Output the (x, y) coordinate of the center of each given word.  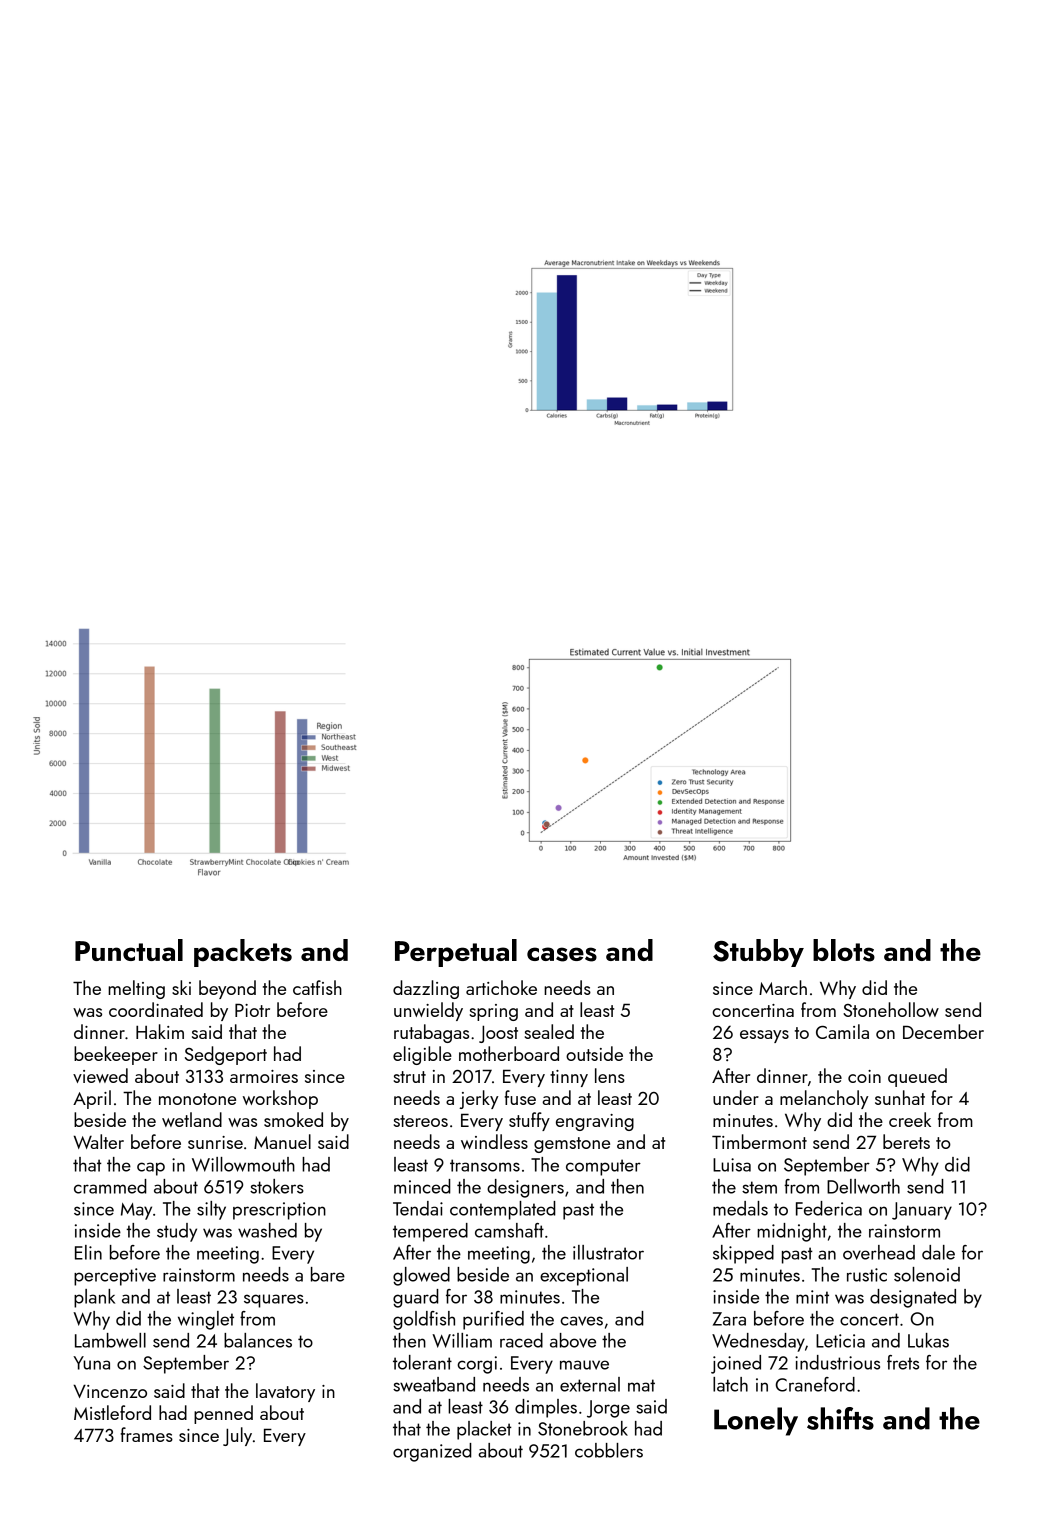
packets (243, 953)
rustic (867, 1275)
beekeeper (116, 1055)
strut (410, 1077)
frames (147, 1434)
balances (258, 1340)
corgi (477, 1365)
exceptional (584, 1276)
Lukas (928, 1340)
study (177, 1232)
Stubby (758, 953)
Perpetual (456, 953)
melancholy (824, 1099)
